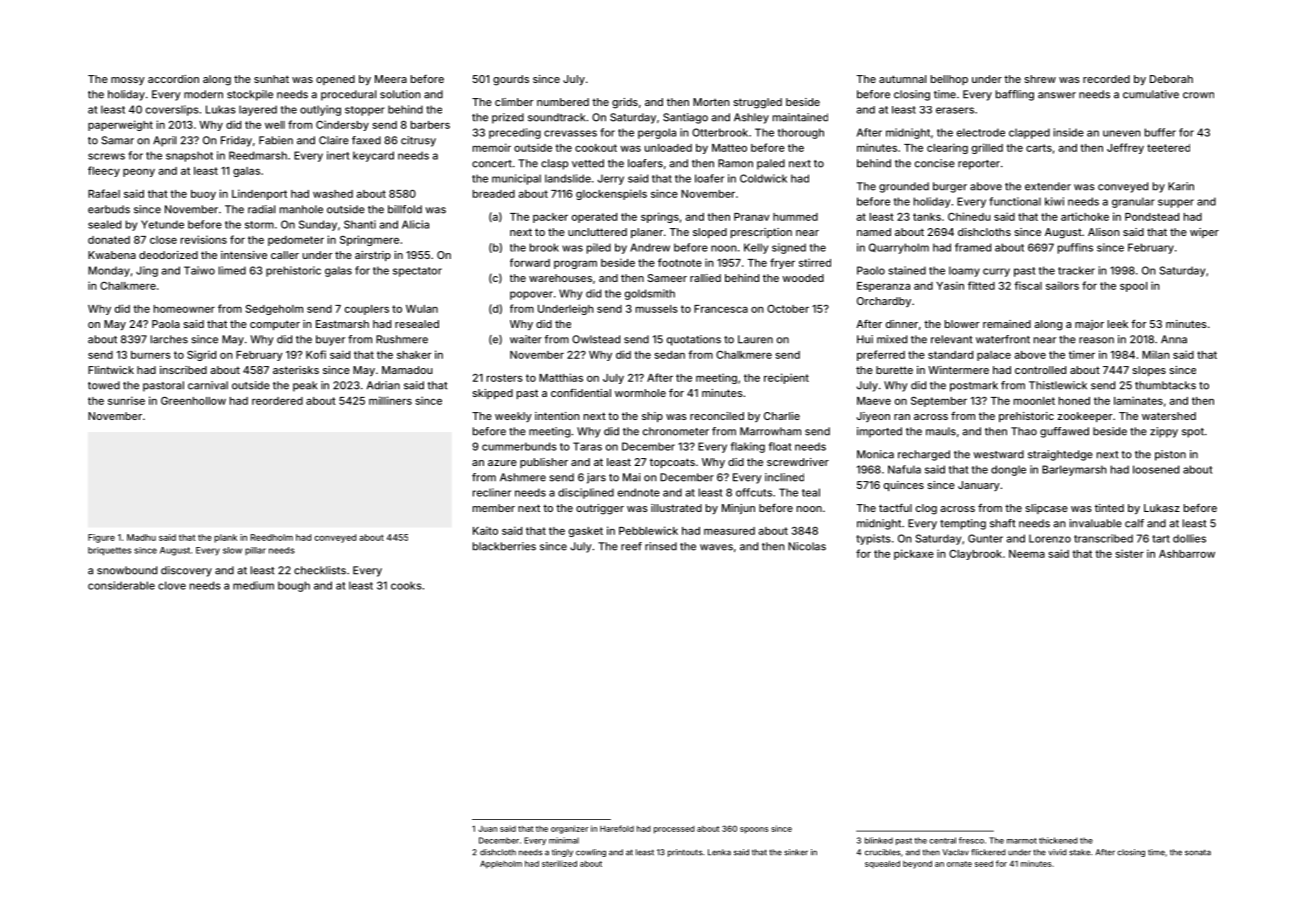 The width and height of the page is (1308, 924). Describe the element at coordinates (1198, 852) in the page. I see `sonata` at that location.
